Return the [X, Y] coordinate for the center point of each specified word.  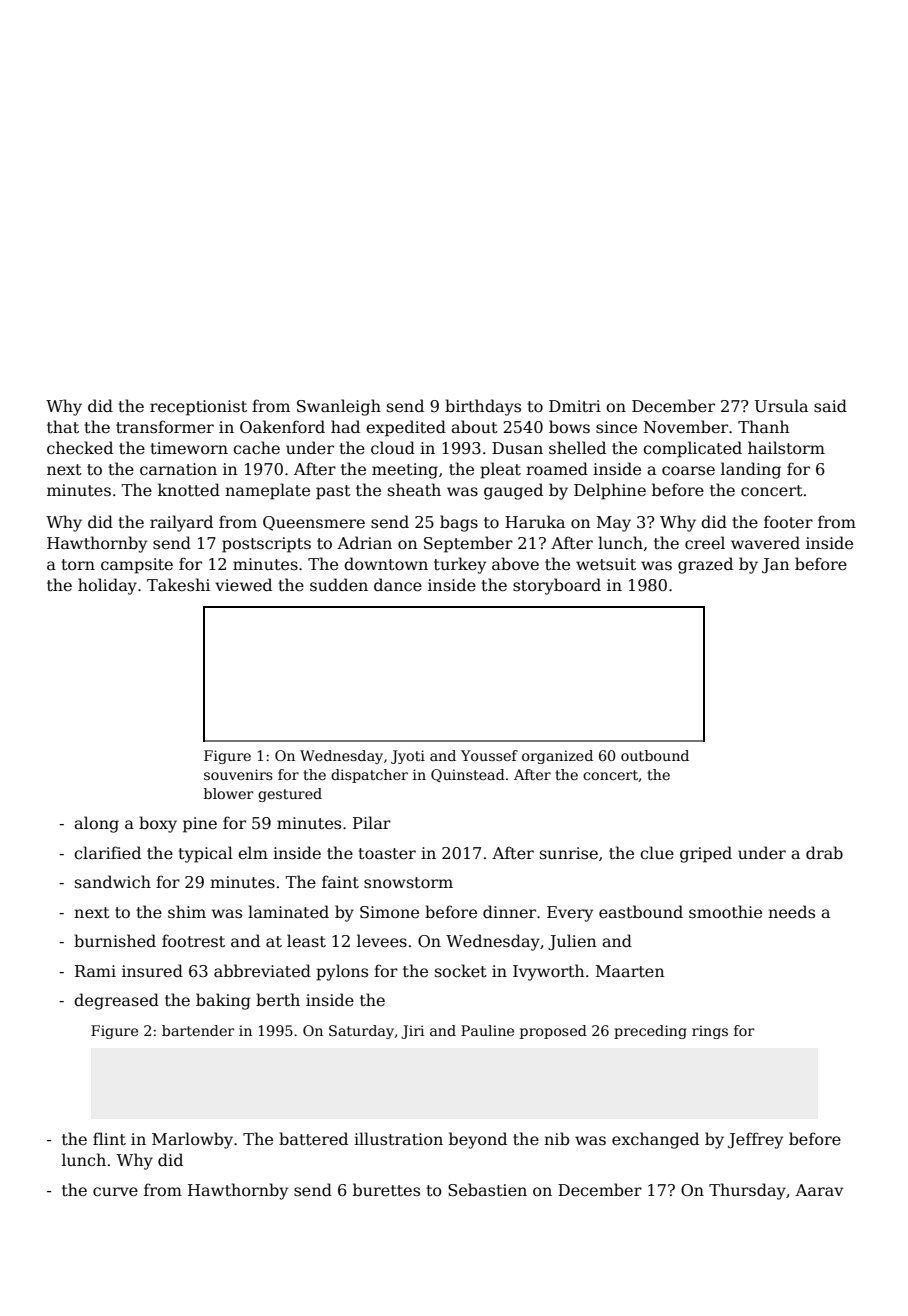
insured [152, 970]
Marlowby [192, 1140]
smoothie [725, 912]
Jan [775, 566]
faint [340, 881]
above [515, 563]
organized [557, 757]
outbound [655, 755]
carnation [178, 469]
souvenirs [238, 774]
